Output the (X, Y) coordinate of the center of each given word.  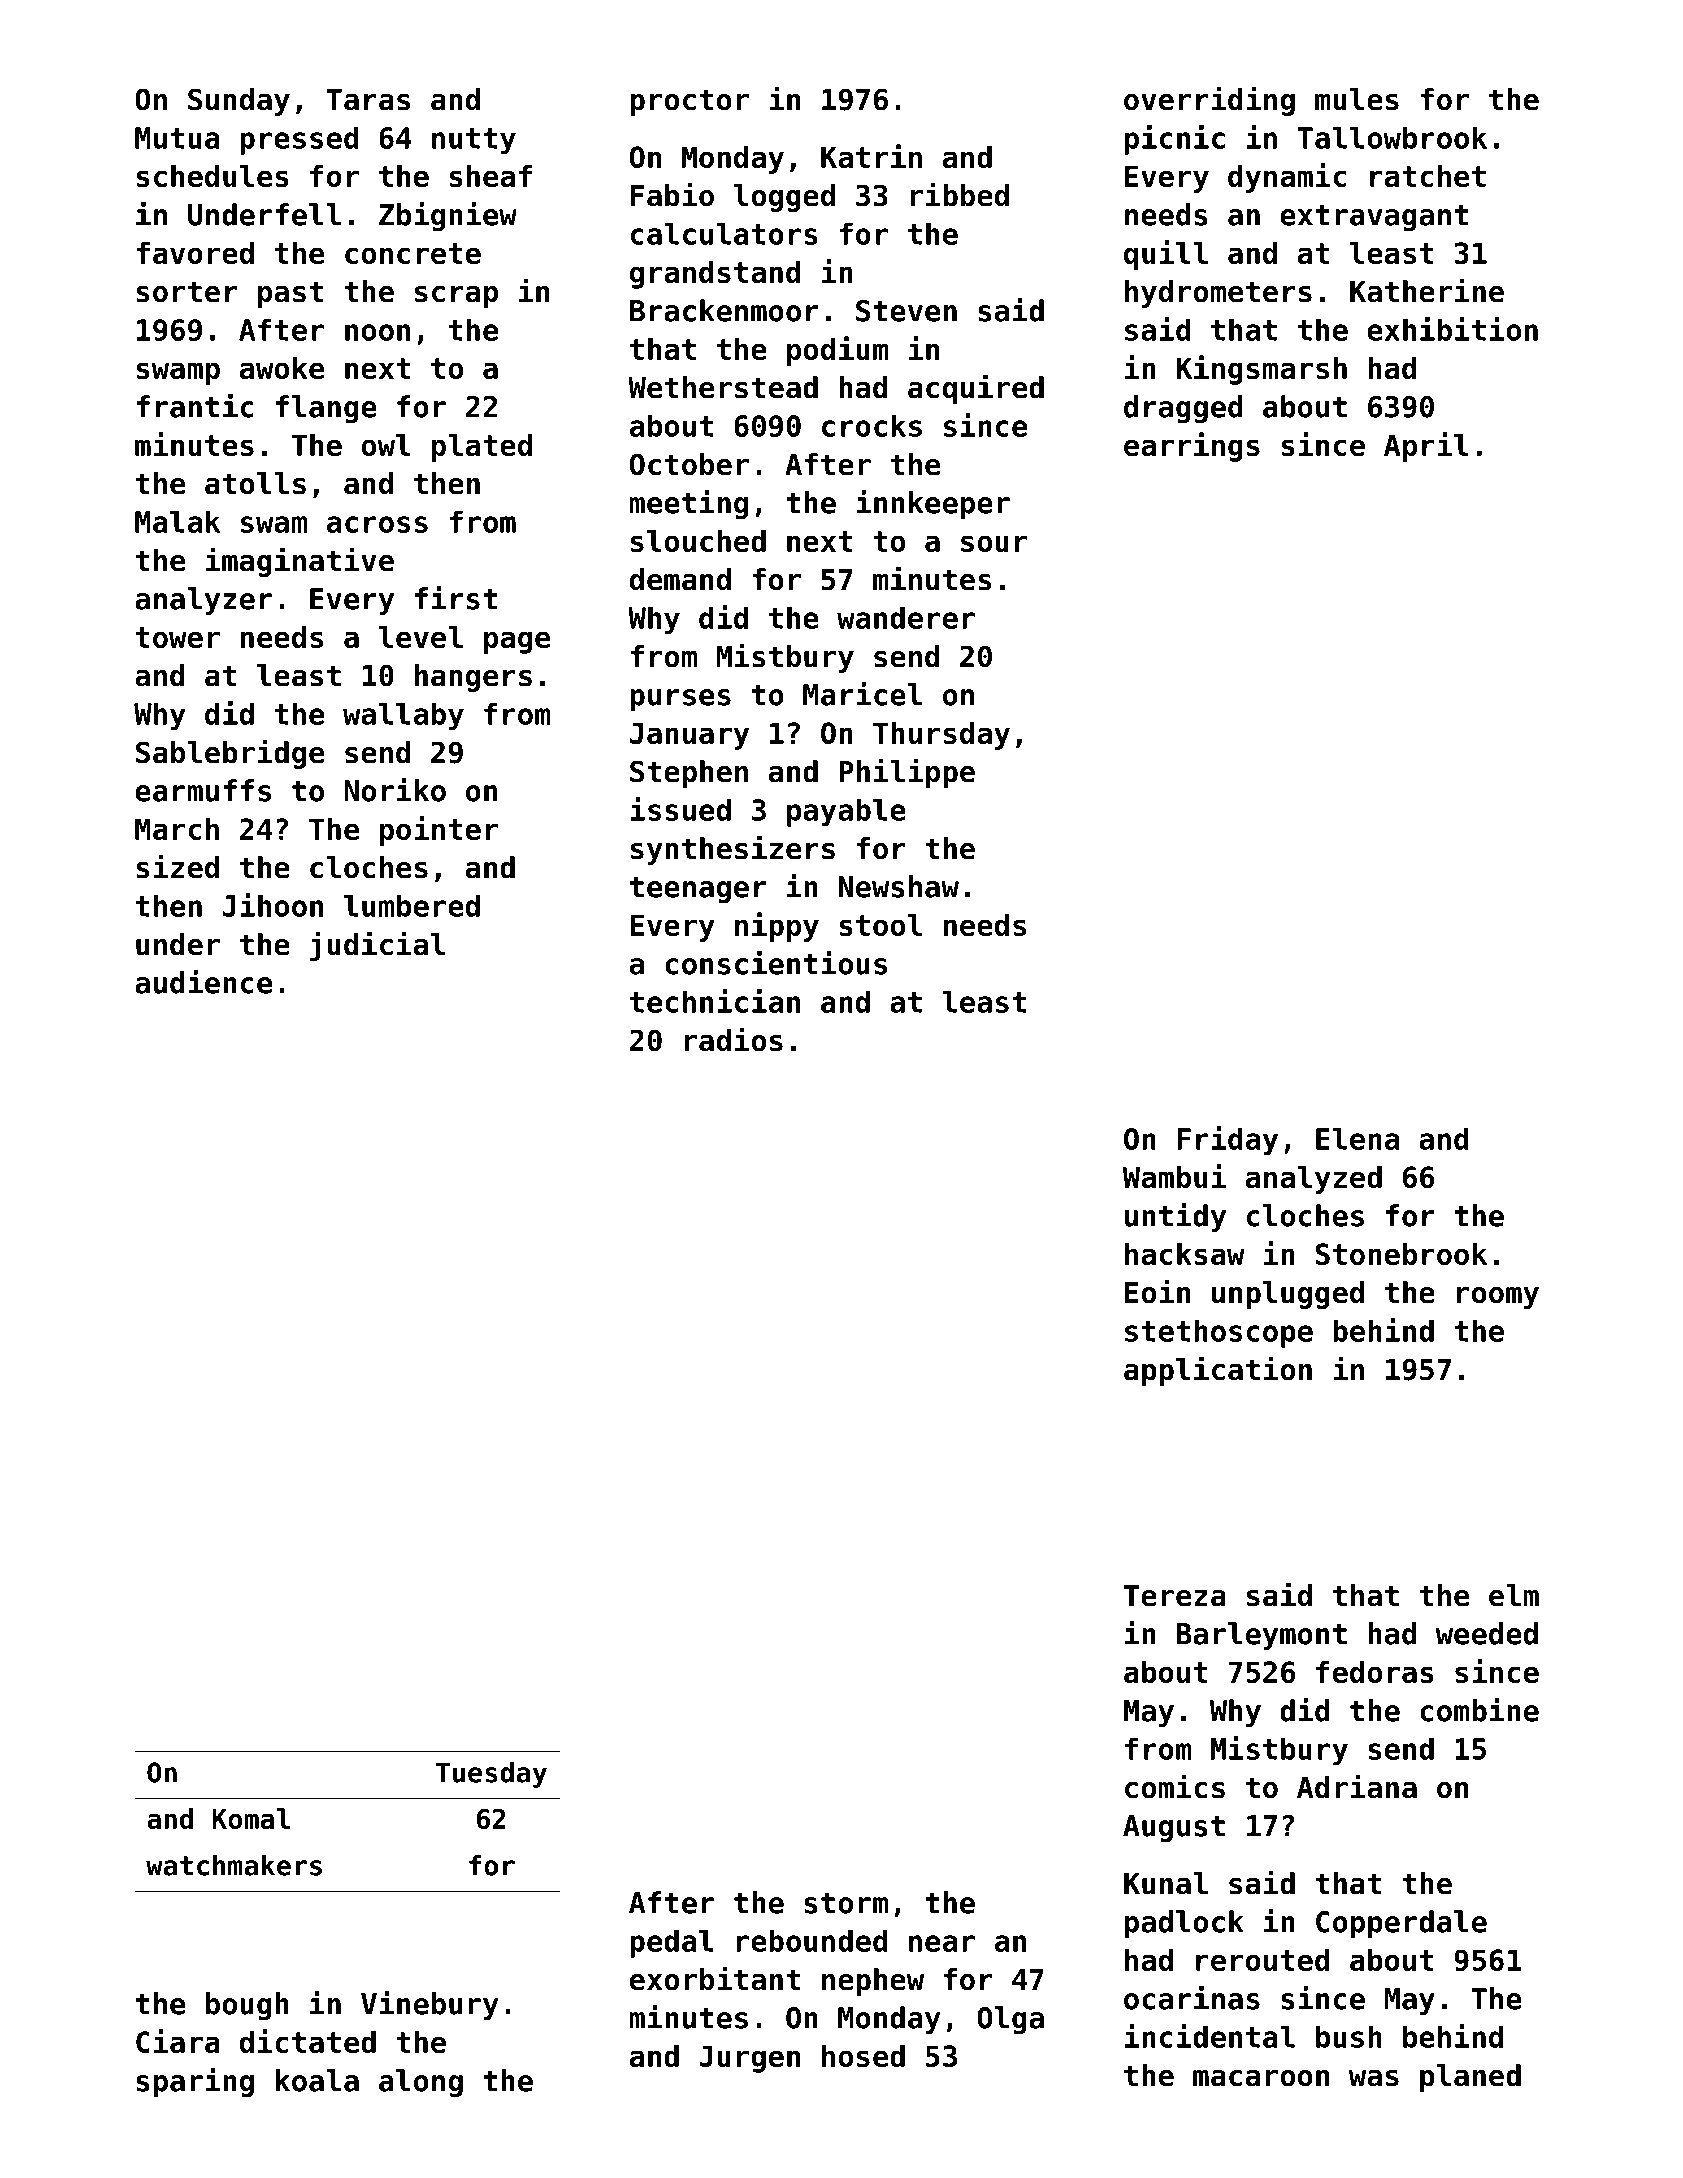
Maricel (862, 694)
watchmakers (234, 1865)
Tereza (1175, 1596)
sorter (187, 292)
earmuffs (203, 790)
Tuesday (491, 1775)
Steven (906, 311)
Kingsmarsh (1261, 370)
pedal (672, 1943)
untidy (1175, 1217)
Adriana (1357, 1786)
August (1174, 1828)
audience (203, 982)
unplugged (1288, 1295)
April (1426, 447)
